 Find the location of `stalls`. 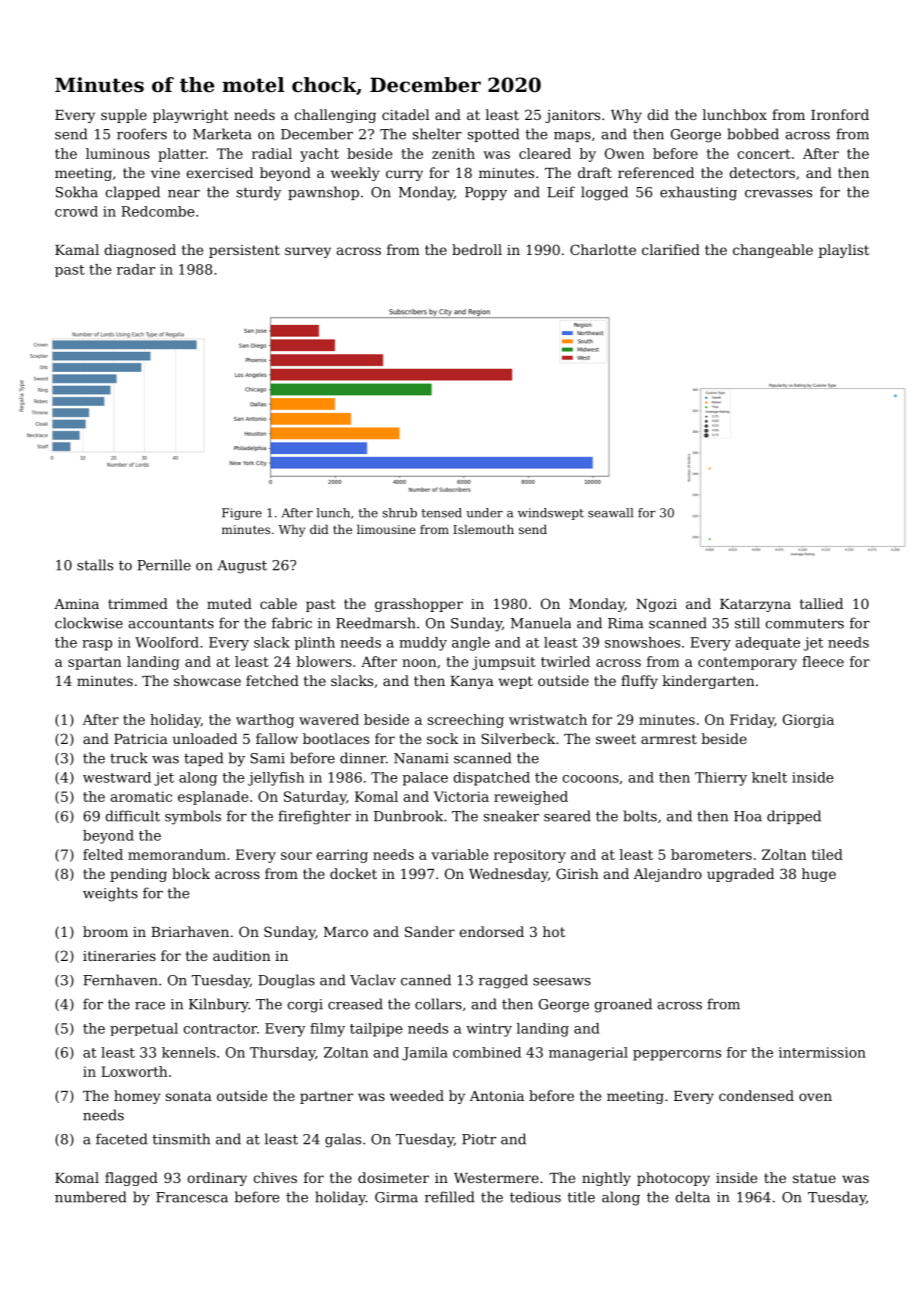

stalls is located at coordinates (95, 565).
